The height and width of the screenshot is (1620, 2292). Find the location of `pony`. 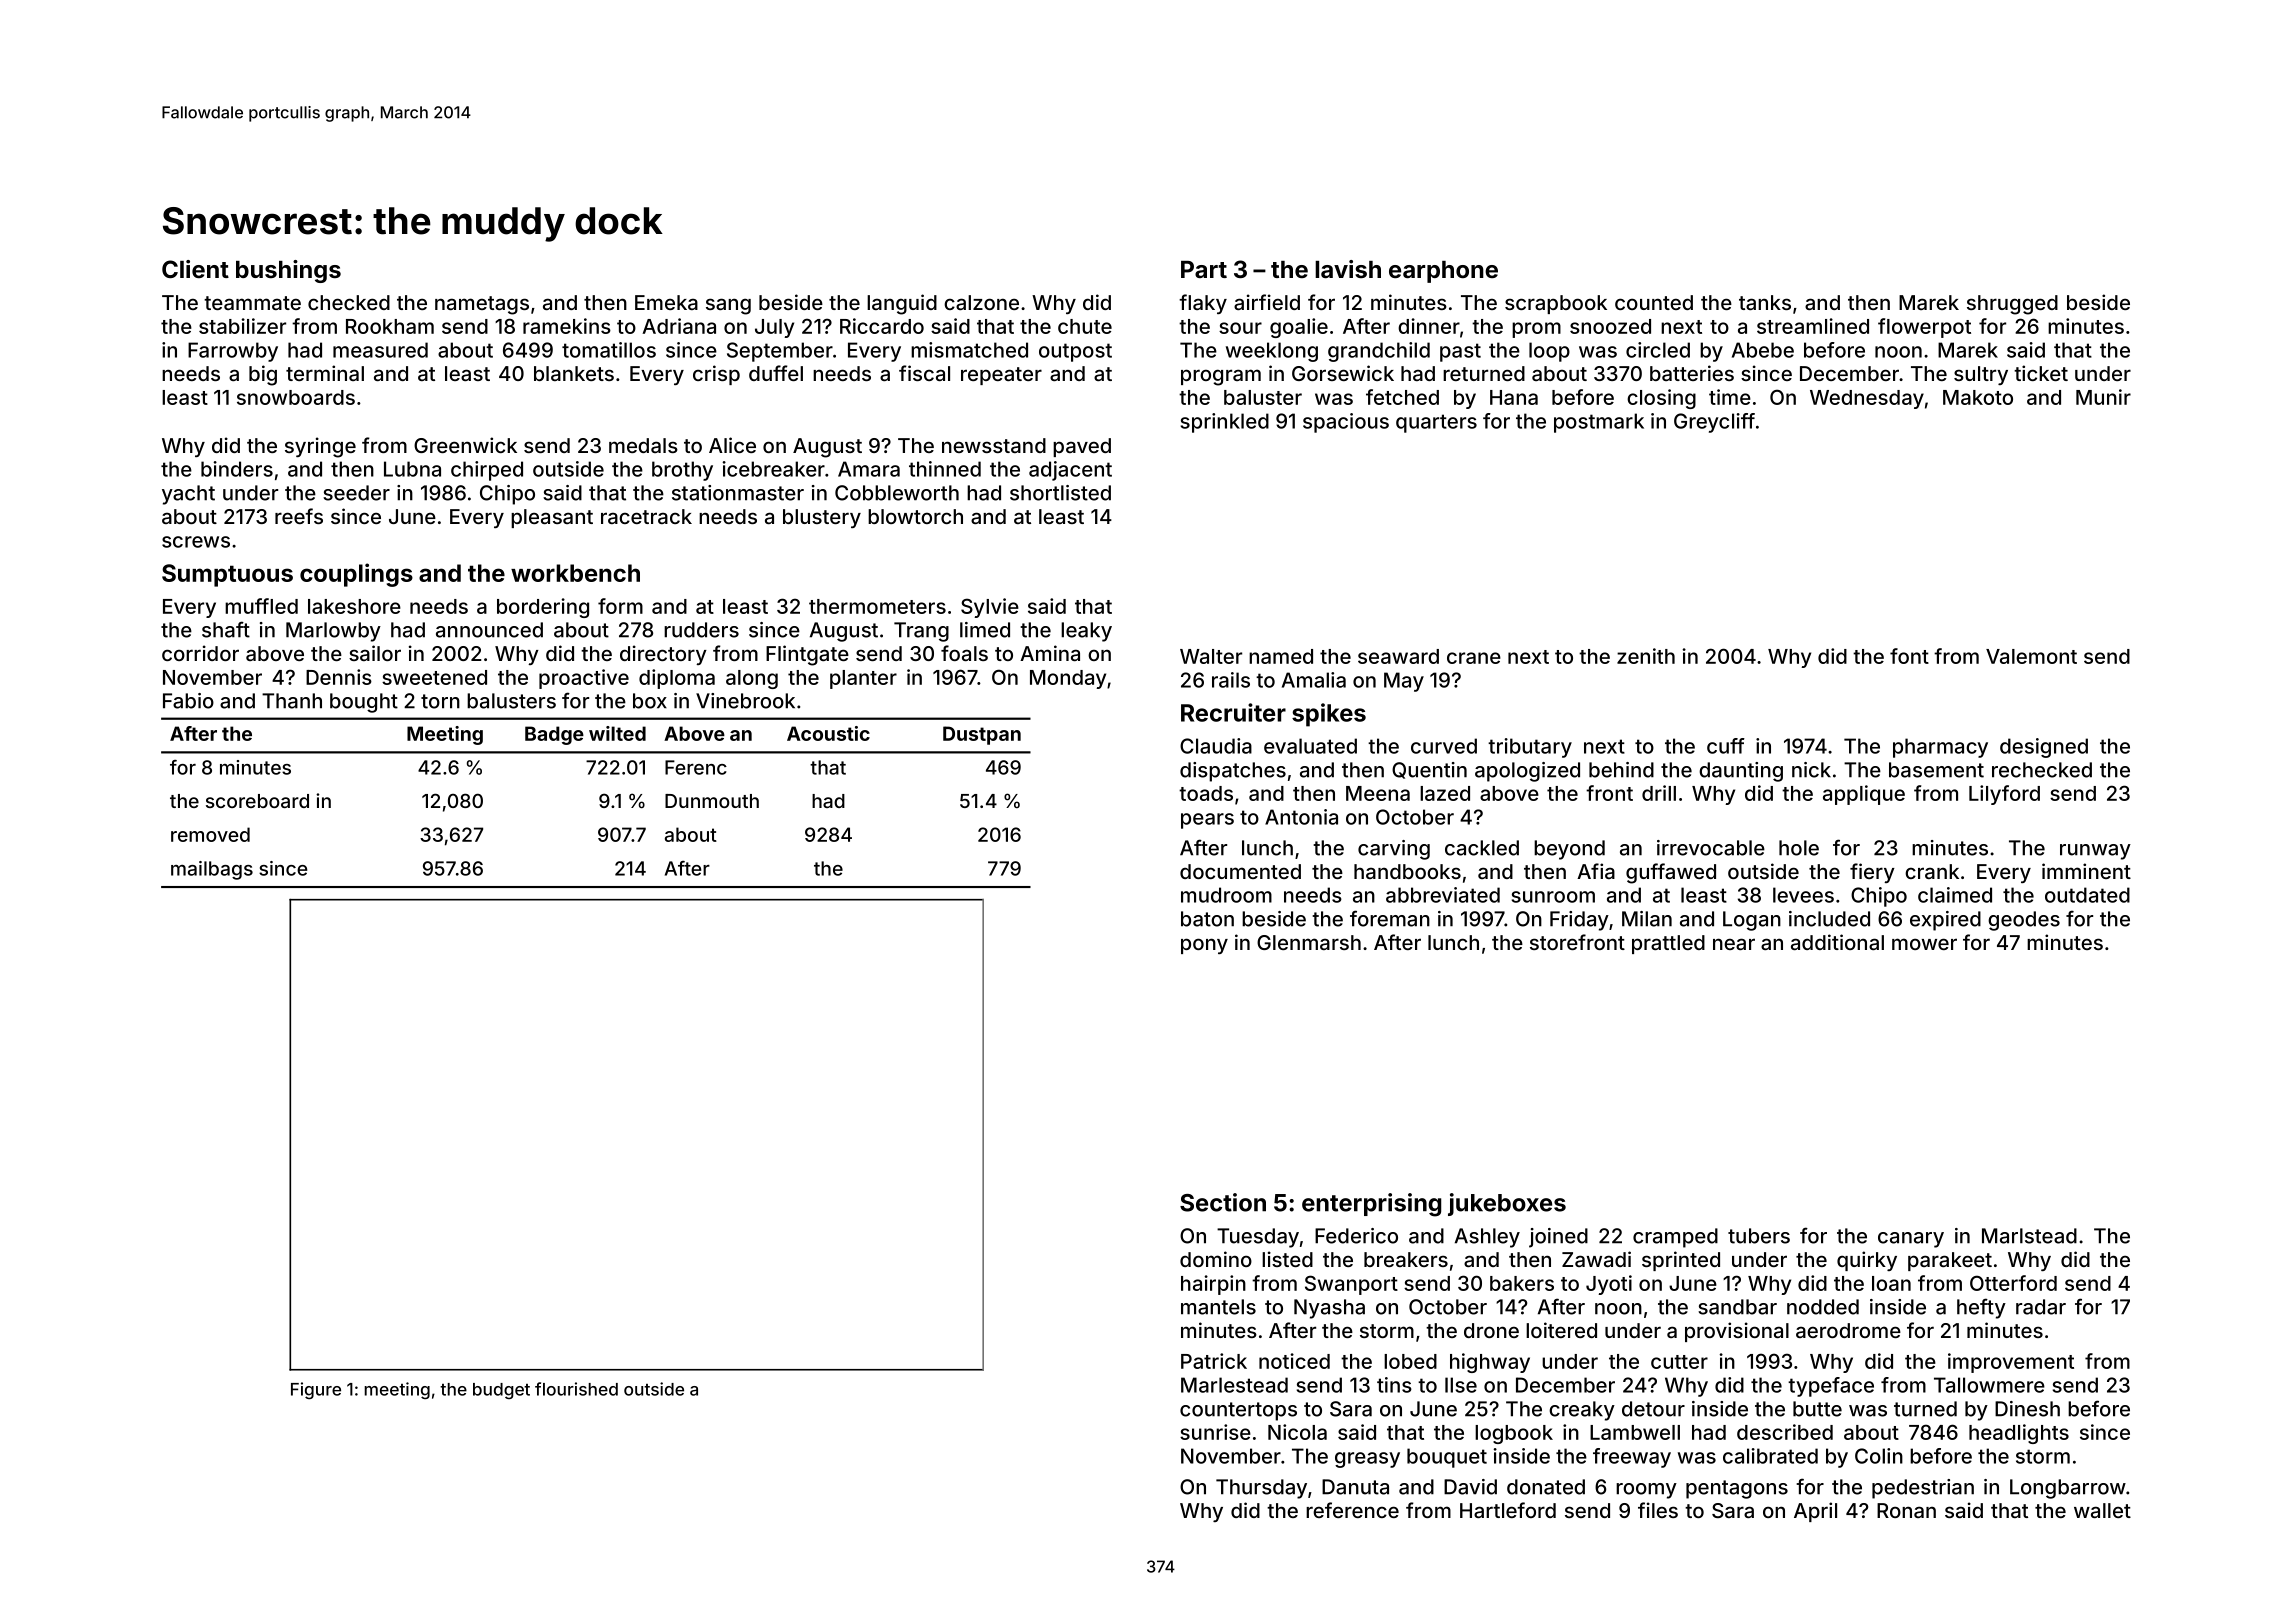

pony is located at coordinates (1204, 946).
